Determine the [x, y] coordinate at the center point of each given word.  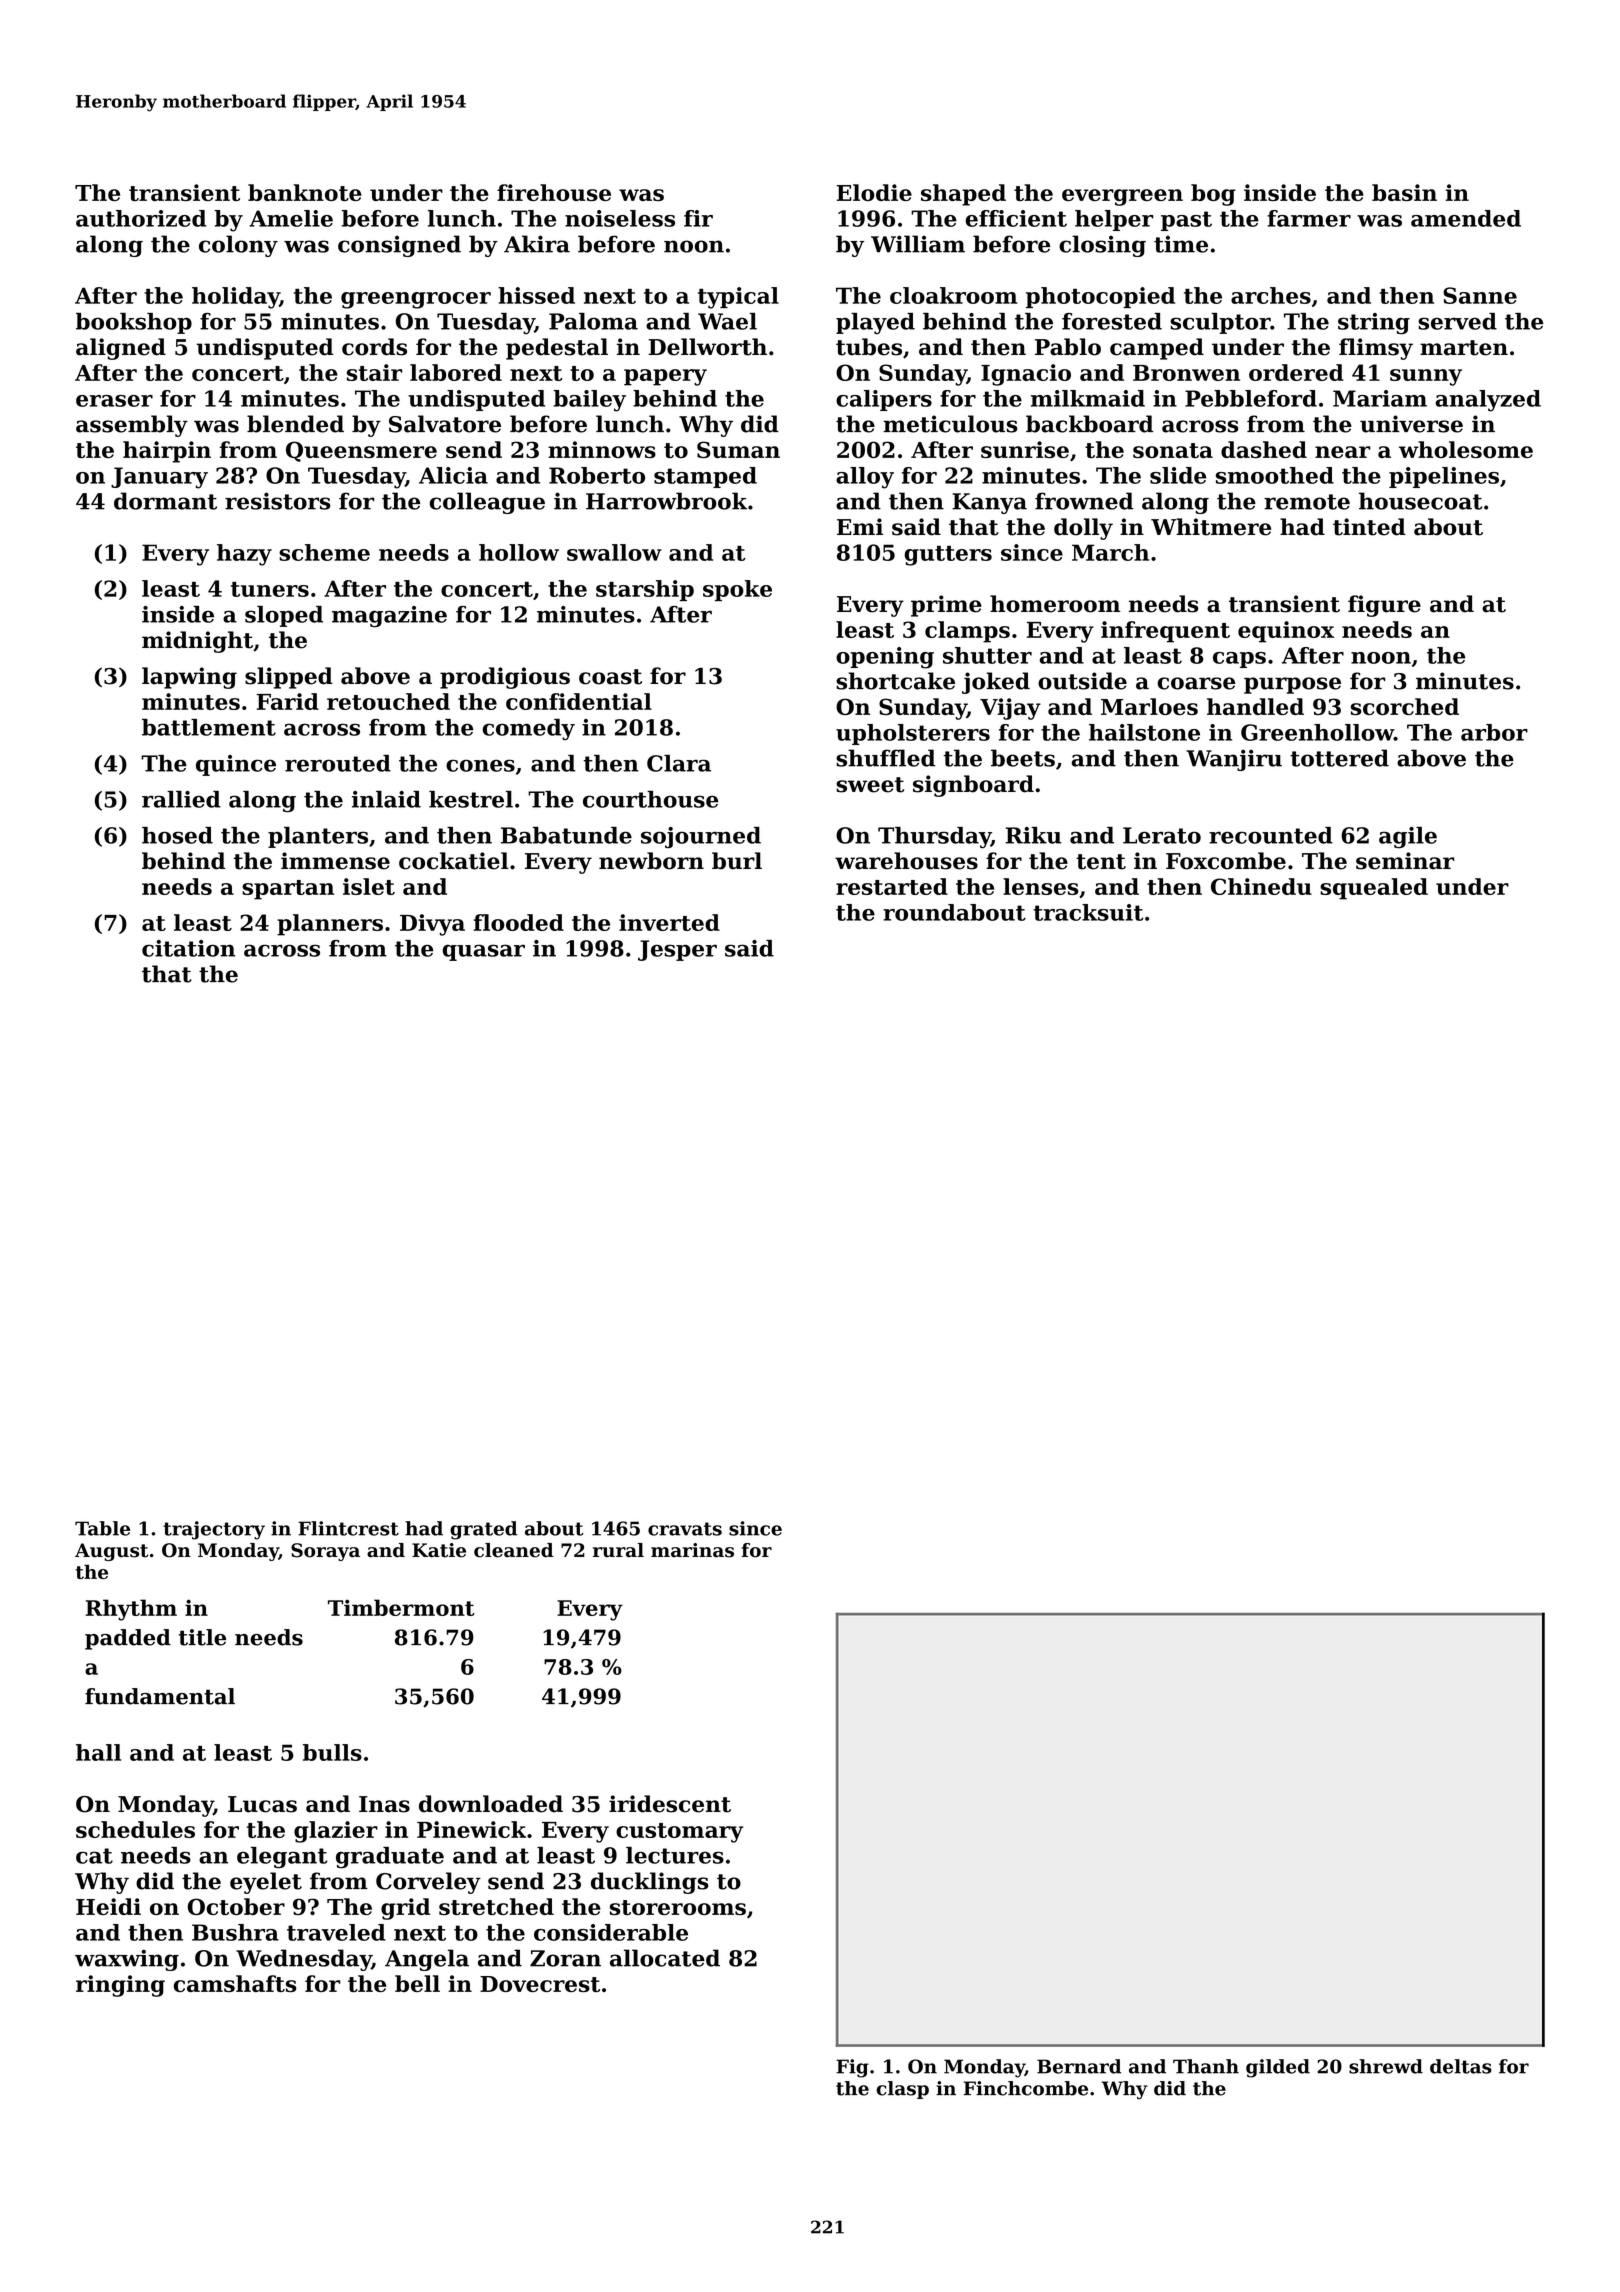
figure [1384, 606]
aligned [121, 349]
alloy [865, 478]
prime [946, 606]
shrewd [1386, 2066]
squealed [1374, 889]
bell [417, 1983]
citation [188, 948]
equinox [1286, 632]
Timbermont [401, 1607]
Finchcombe [1025, 2088]
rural [618, 1550]
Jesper [677, 950]
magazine [389, 616]
